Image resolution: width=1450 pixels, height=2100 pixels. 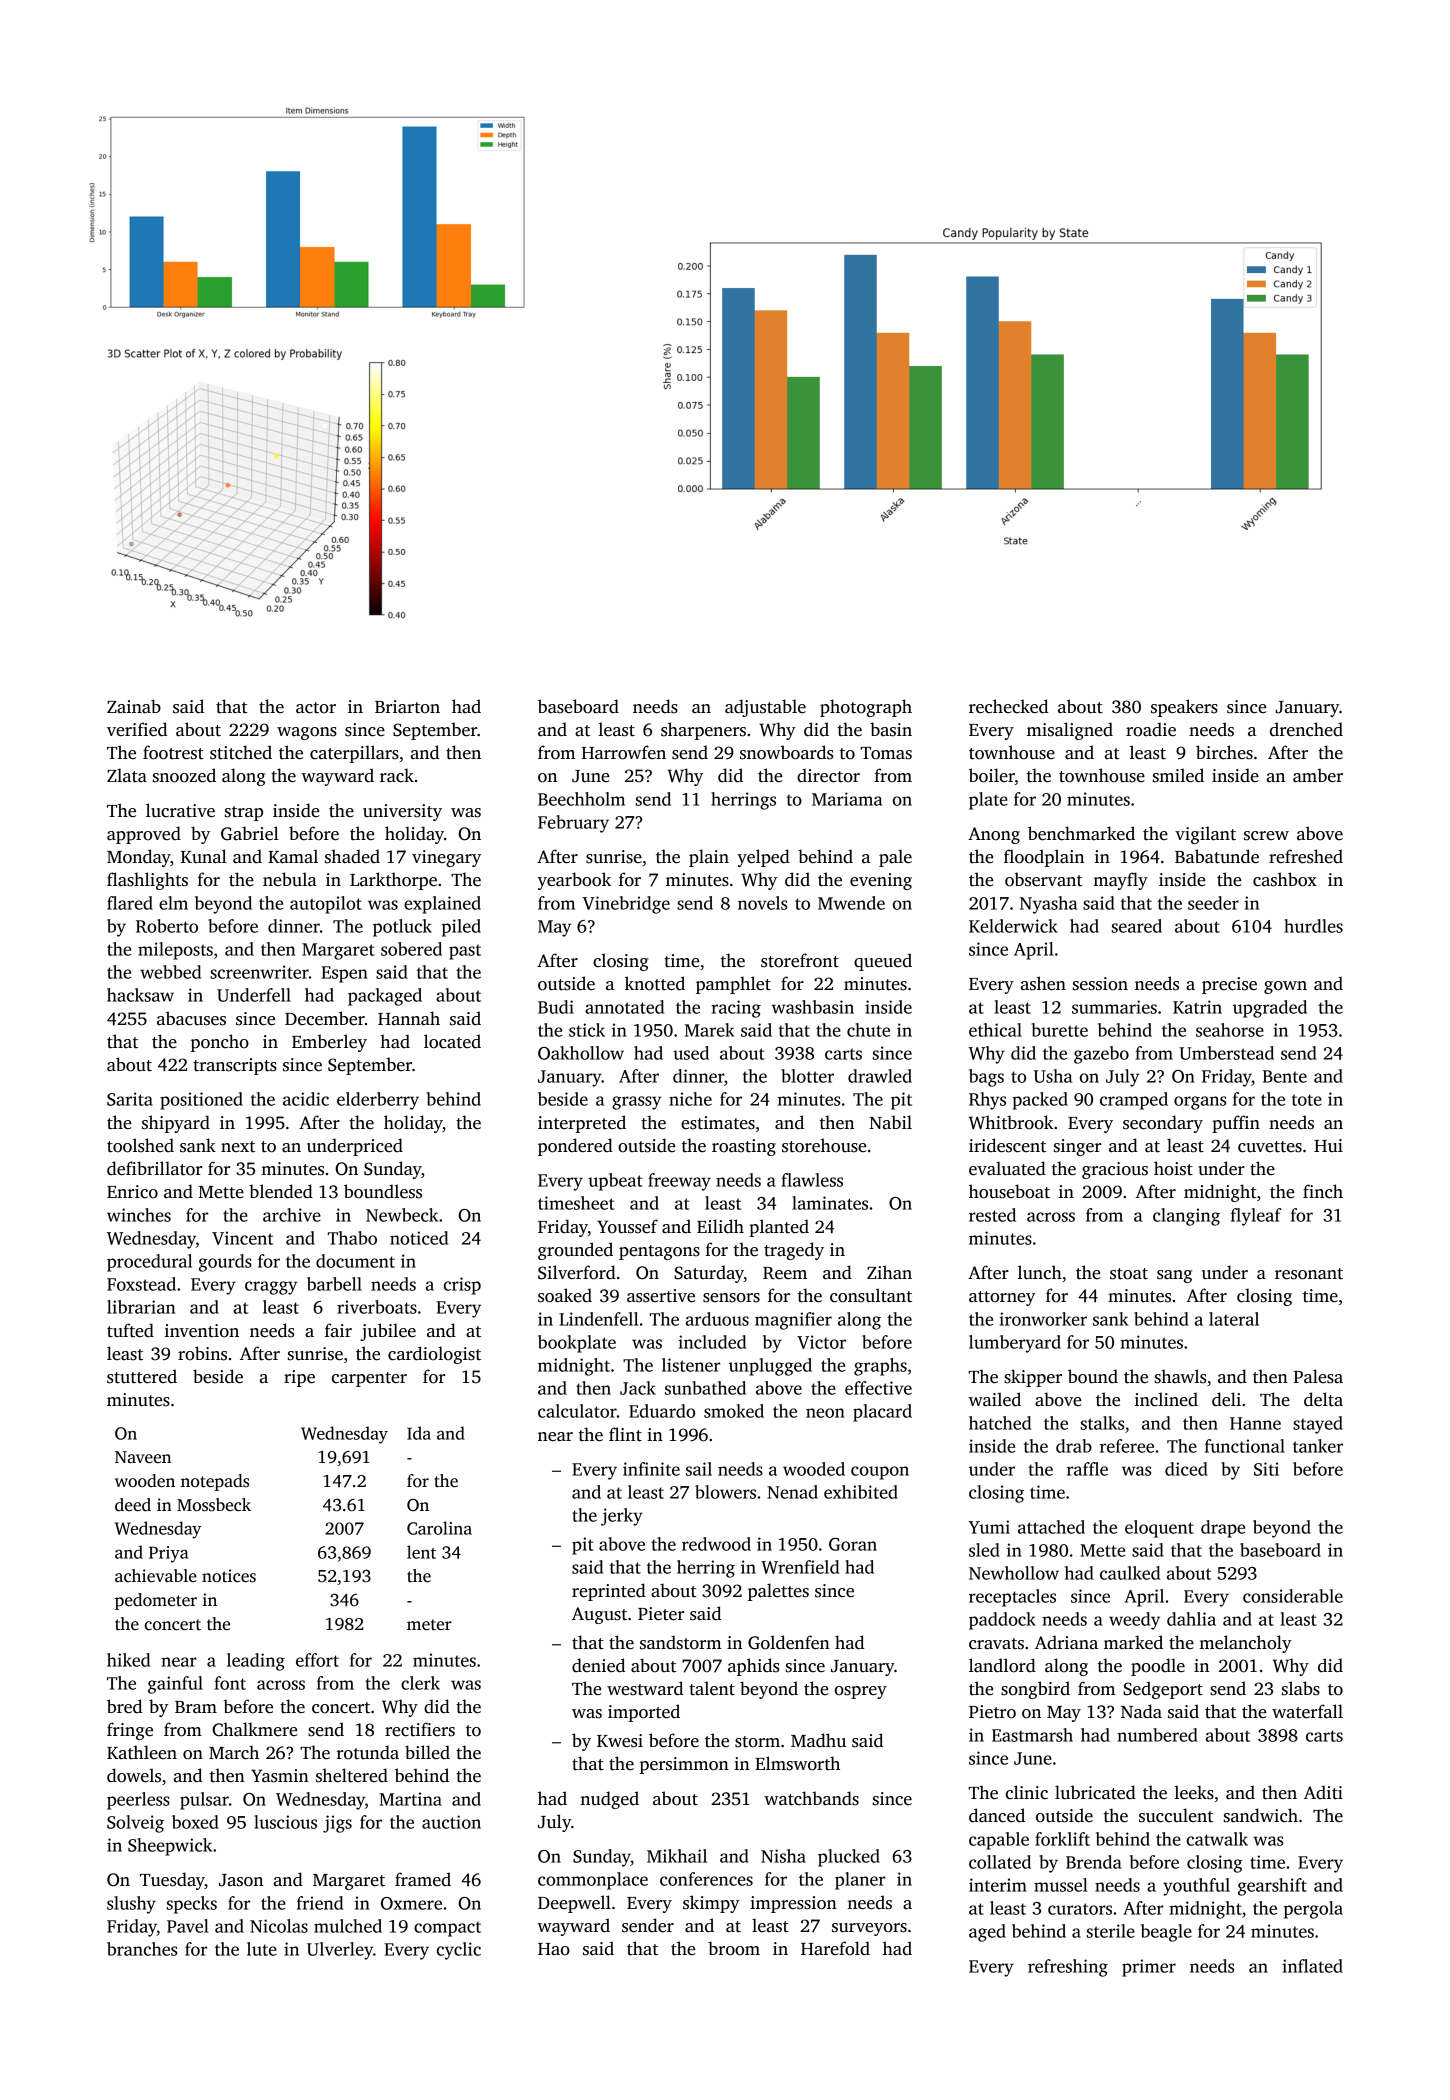 I want to click on deed, so click(x=133, y=1505).
